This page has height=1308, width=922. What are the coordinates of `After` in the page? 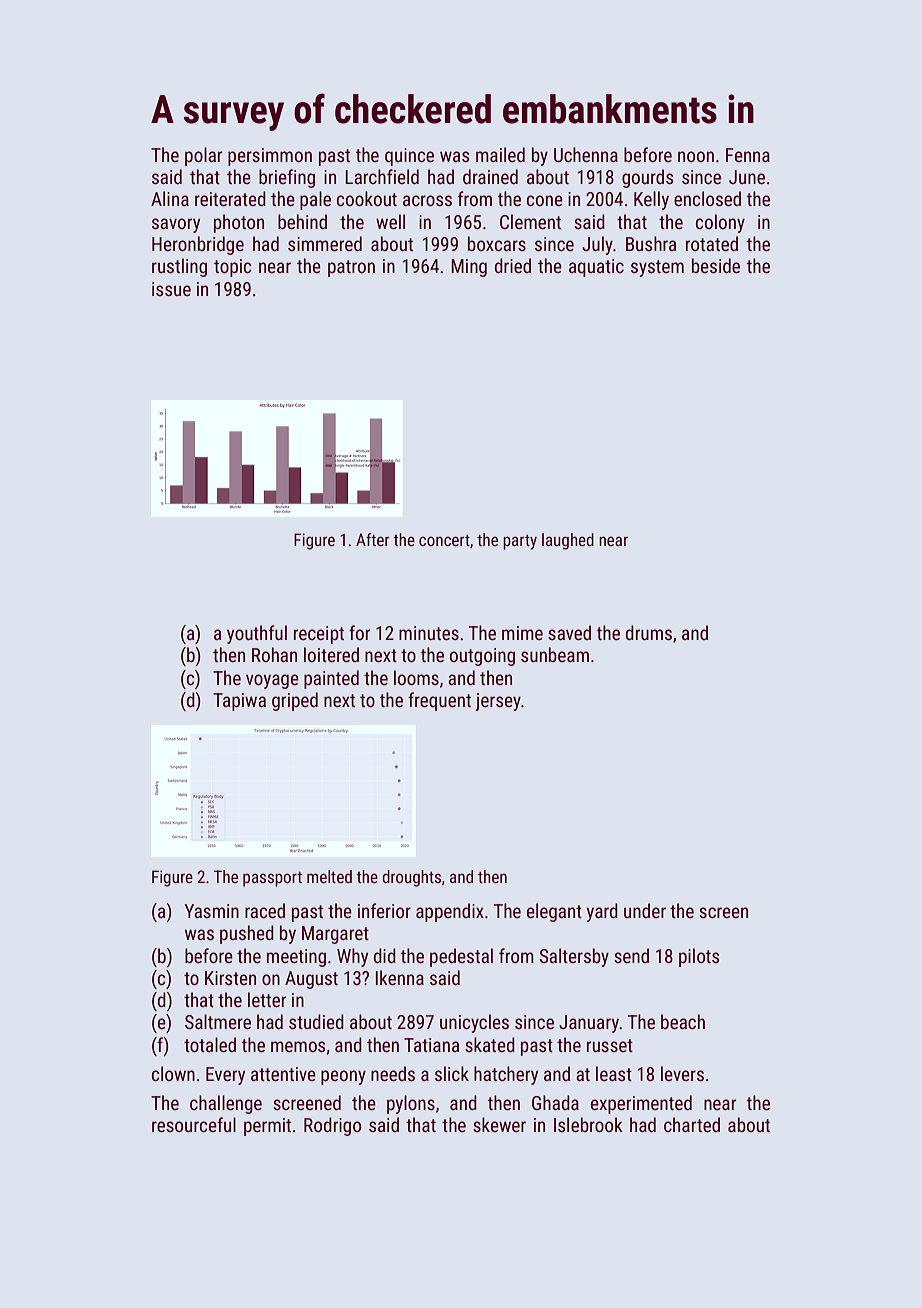 It's located at (373, 539).
